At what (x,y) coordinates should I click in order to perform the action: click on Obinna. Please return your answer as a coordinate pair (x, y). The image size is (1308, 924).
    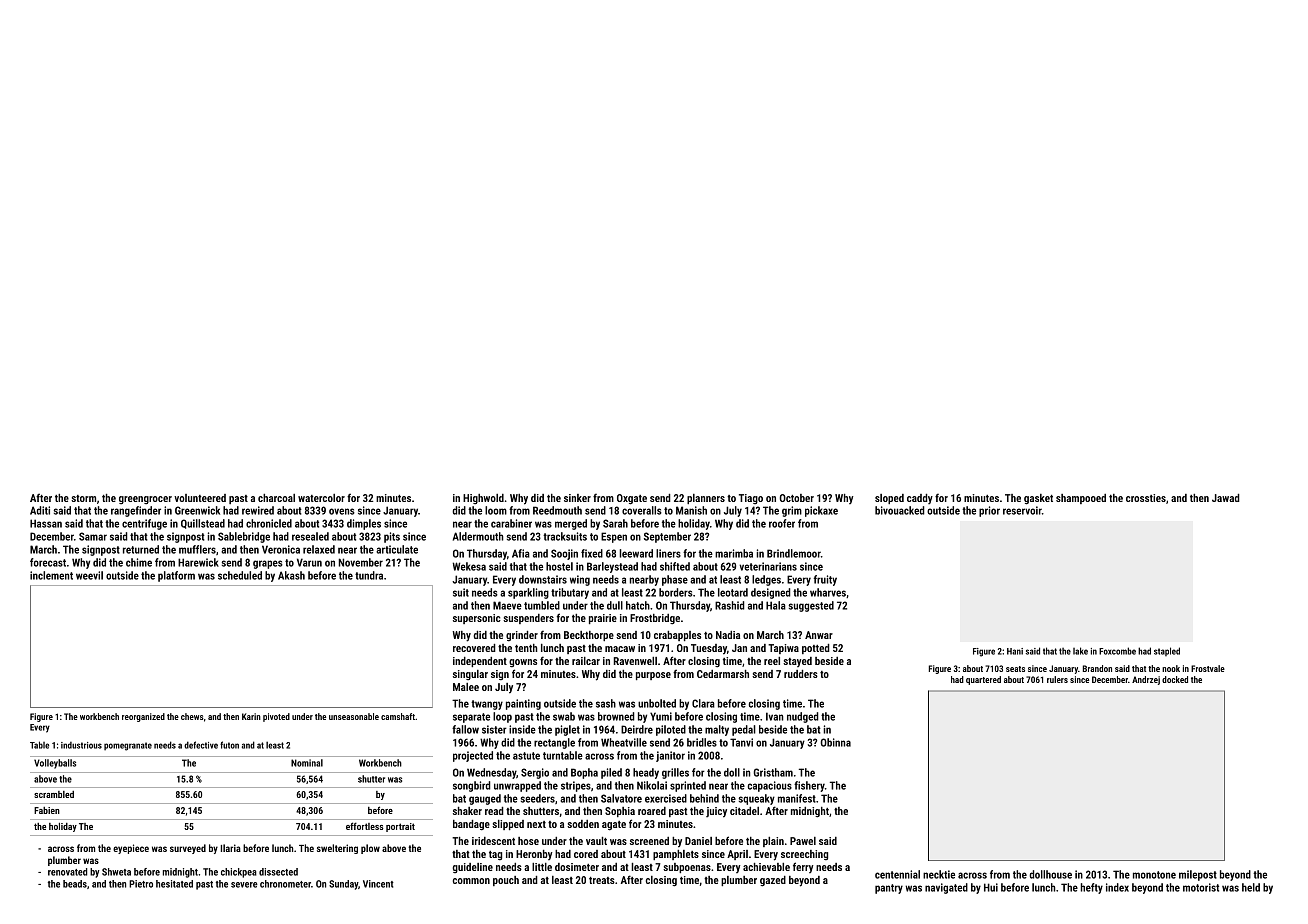
    Looking at the image, I should click on (836, 742).
